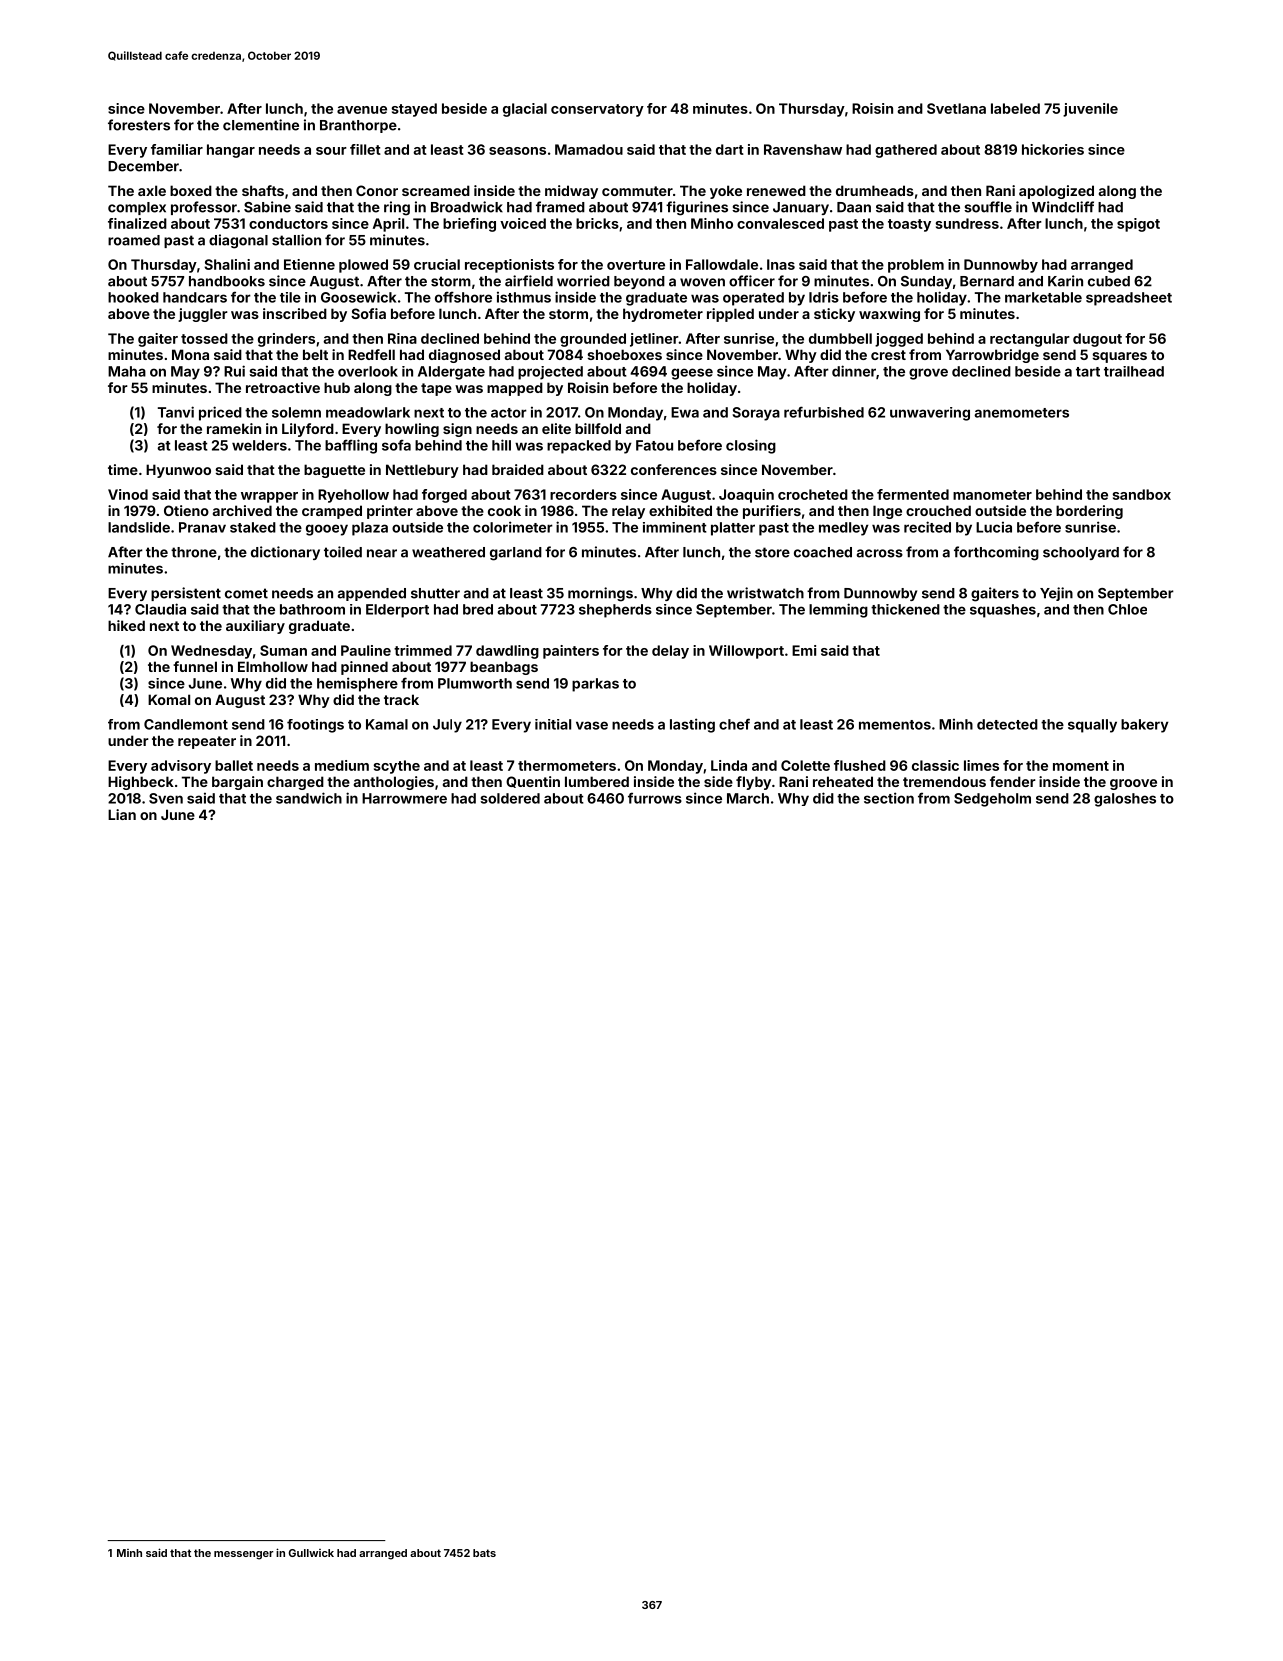 The image size is (1283, 1661). What do you see at coordinates (928, 374) in the page?
I see `grove` at bounding box center [928, 374].
